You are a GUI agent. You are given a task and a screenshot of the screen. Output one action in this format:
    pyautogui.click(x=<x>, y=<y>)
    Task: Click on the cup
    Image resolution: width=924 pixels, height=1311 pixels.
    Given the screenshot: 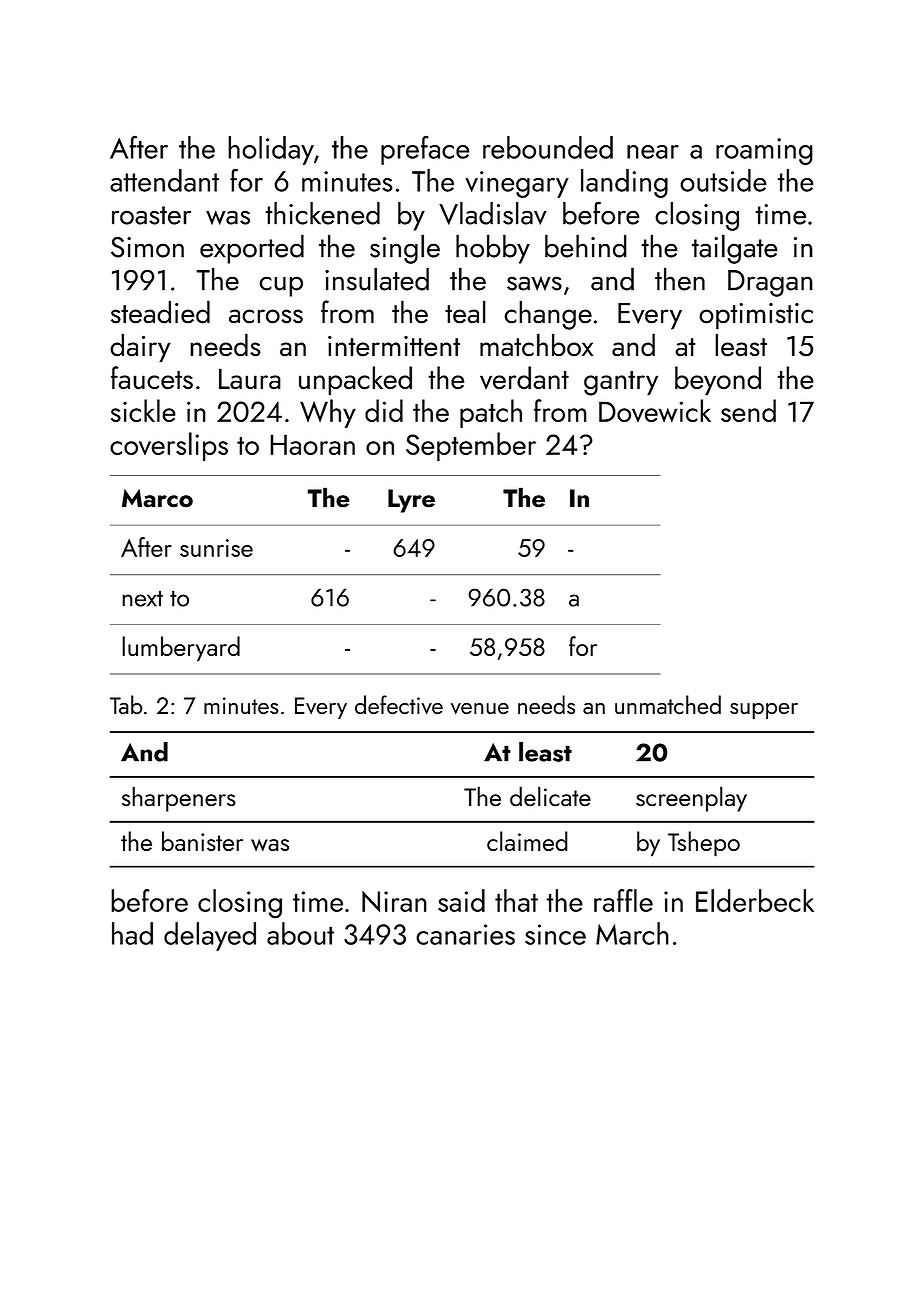 What is the action you would take?
    pyautogui.click(x=281, y=286)
